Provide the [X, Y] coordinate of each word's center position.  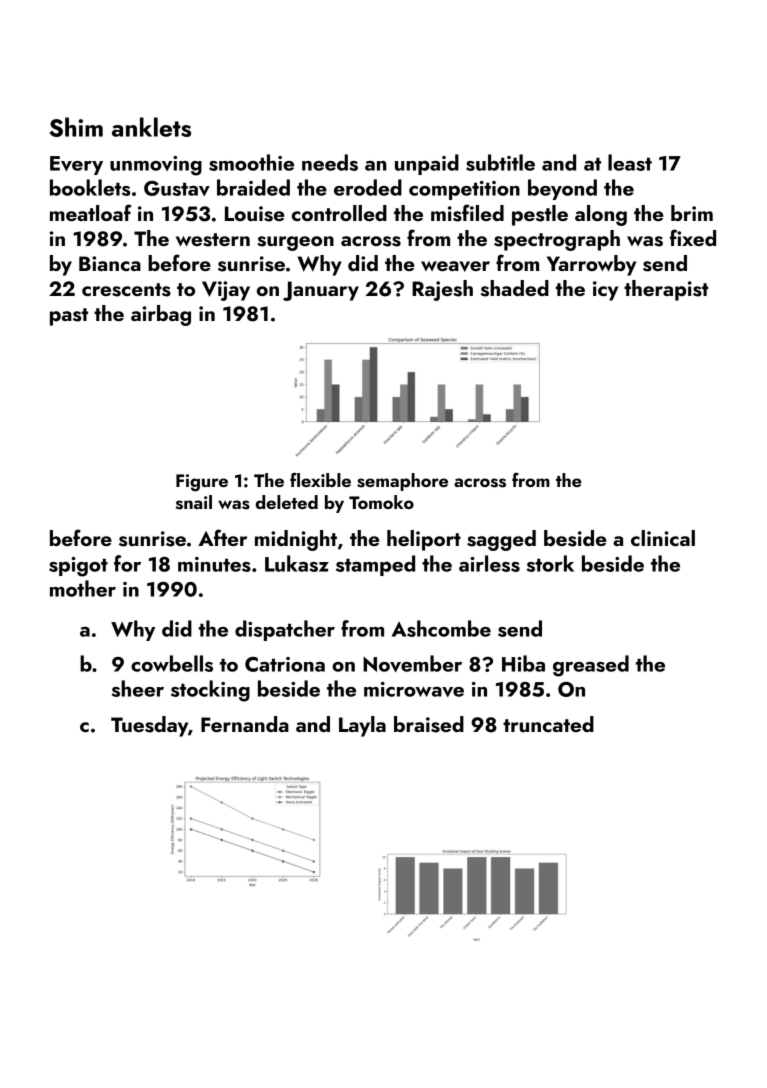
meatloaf [90, 212]
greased [591, 666]
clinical [663, 538]
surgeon [295, 243]
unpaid [427, 164]
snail [193, 502]
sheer [138, 688]
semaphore [402, 482]
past [69, 317]
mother [83, 588]
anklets [151, 127]
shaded [515, 288]
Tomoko [381, 502]
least [630, 162]
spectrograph [557, 240]
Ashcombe [441, 628]
